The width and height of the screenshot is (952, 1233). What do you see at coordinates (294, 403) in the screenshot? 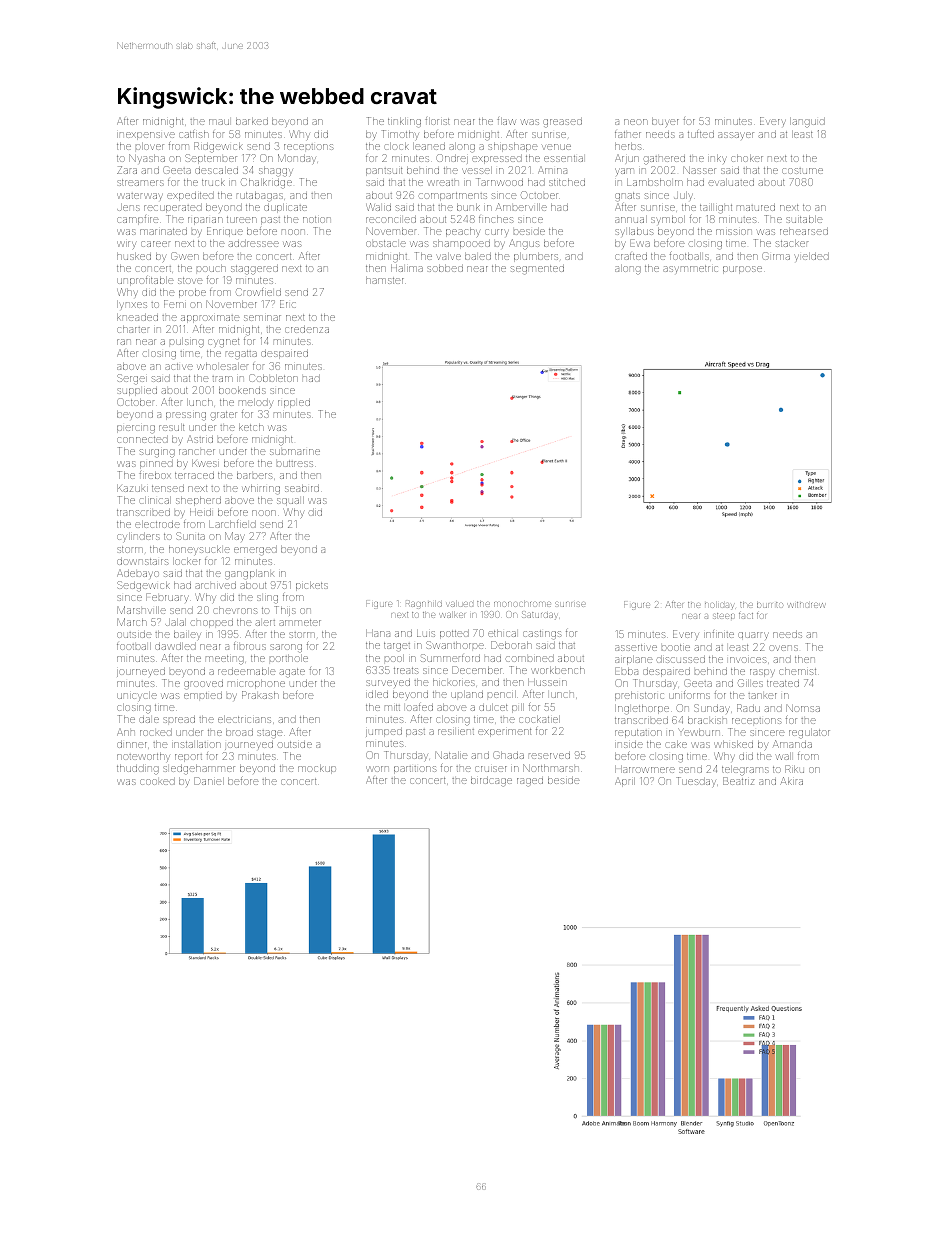
I see `rippled` at bounding box center [294, 403].
